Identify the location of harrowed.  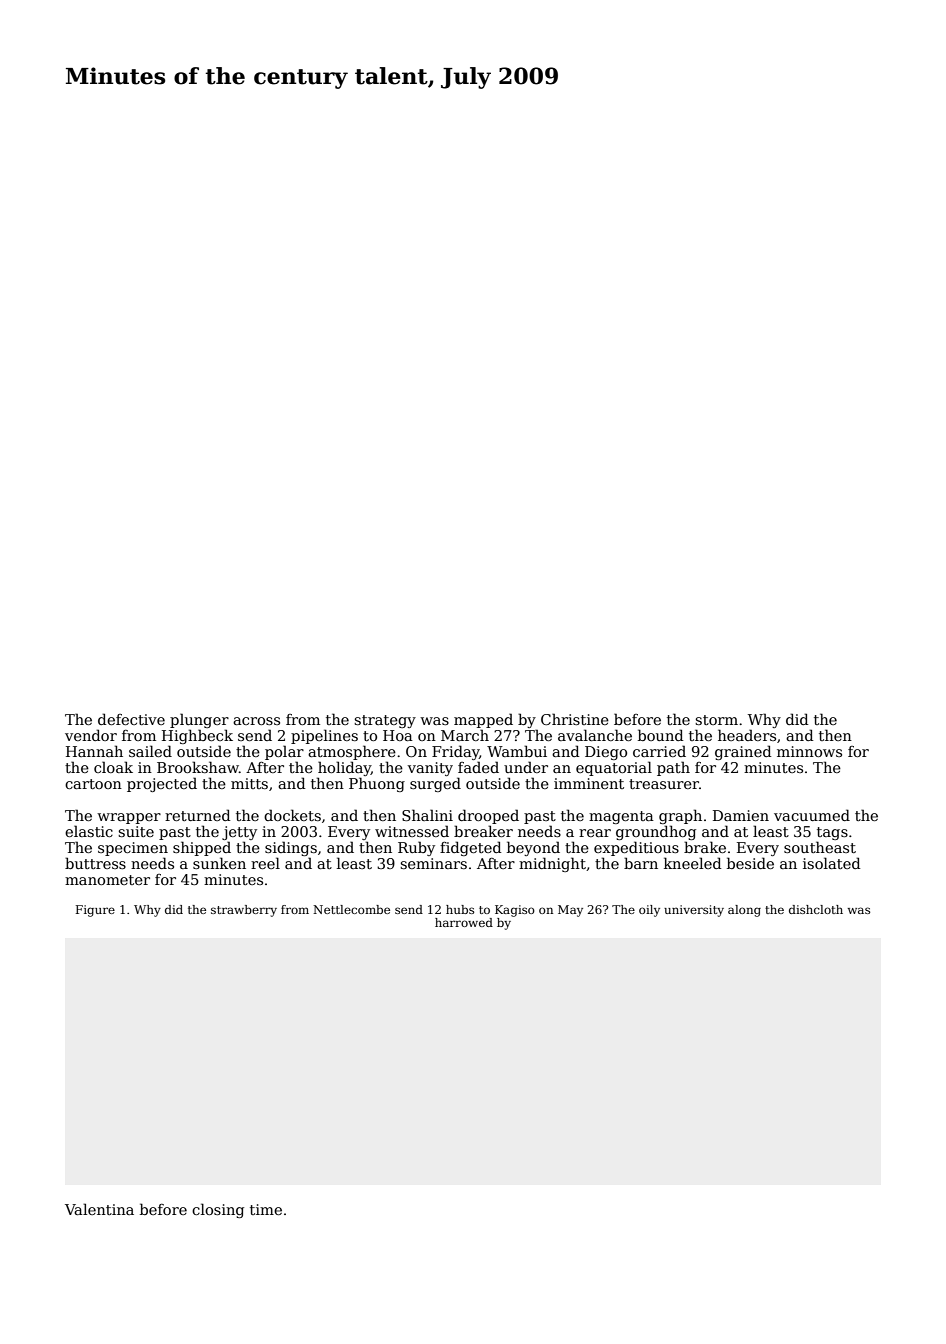
(464, 922).
